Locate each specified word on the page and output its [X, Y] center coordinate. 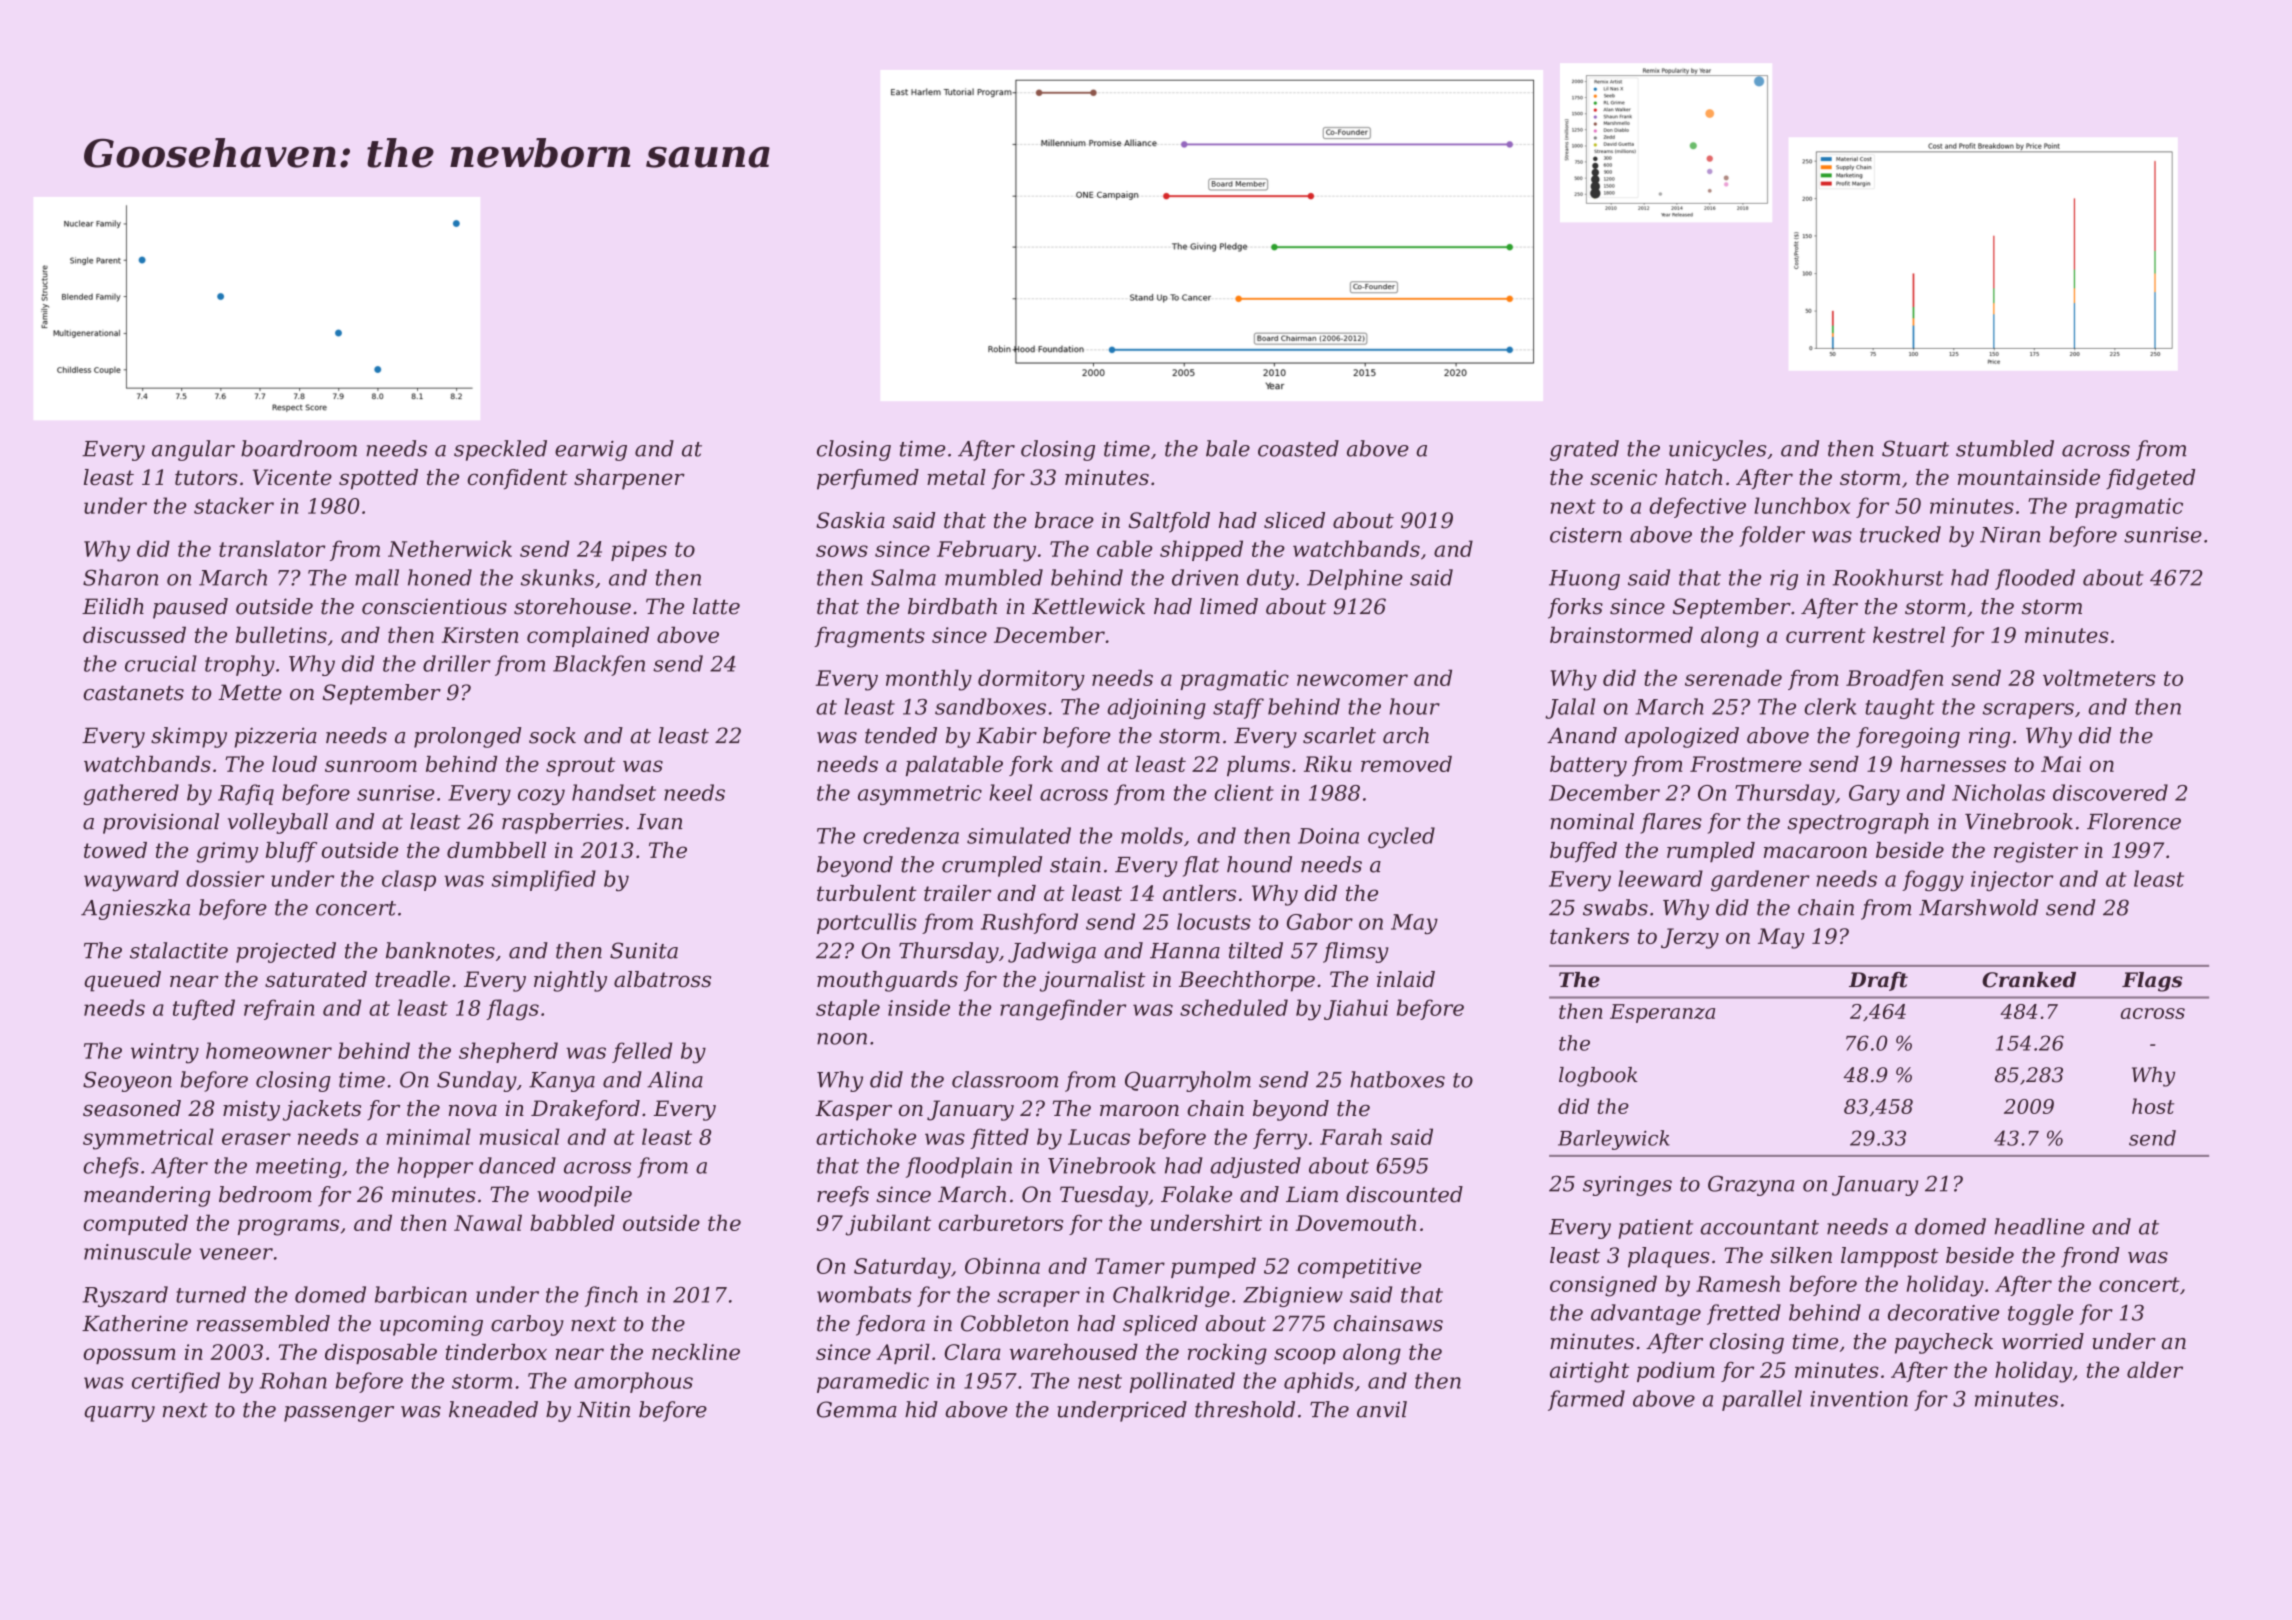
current [1826, 635]
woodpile [584, 1196]
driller [457, 663]
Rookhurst [1888, 577]
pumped [1213, 1267]
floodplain [959, 1167]
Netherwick [450, 548]
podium [1676, 1371]
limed [1229, 606]
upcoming [431, 1325]
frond [2090, 1257]
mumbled [994, 577]
